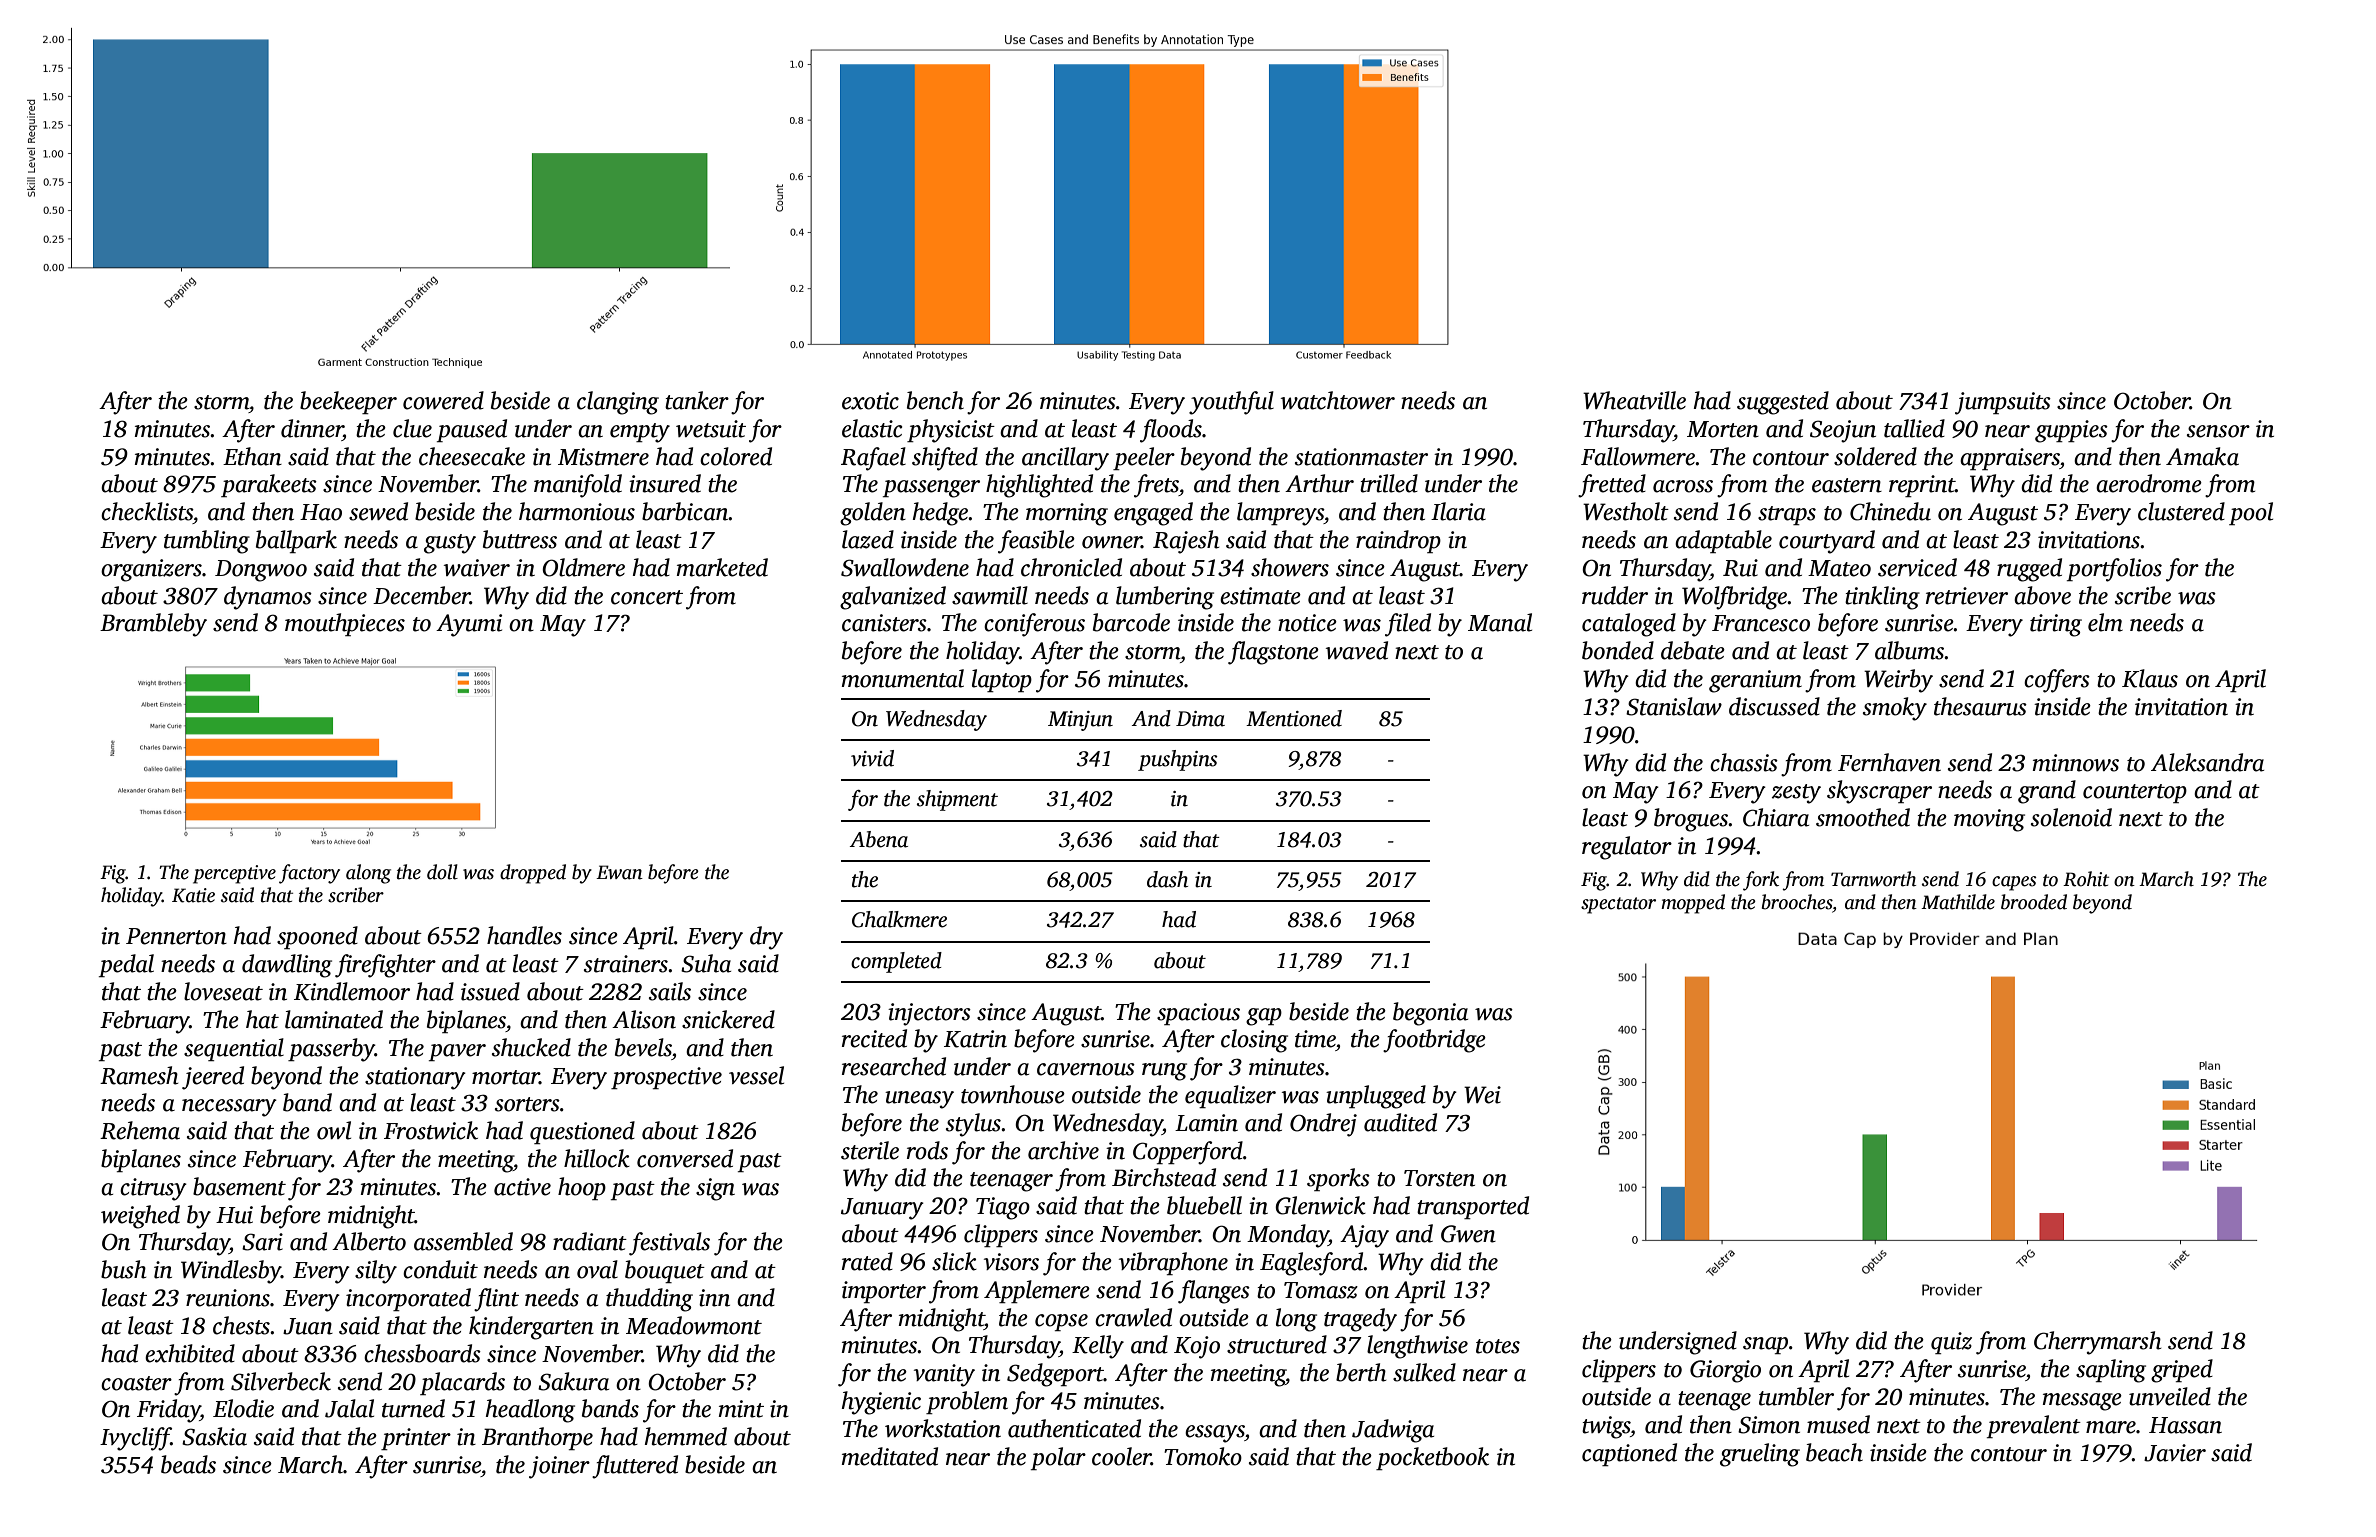 The image size is (2376, 1537). I want to click on Abena, so click(879, 839).
